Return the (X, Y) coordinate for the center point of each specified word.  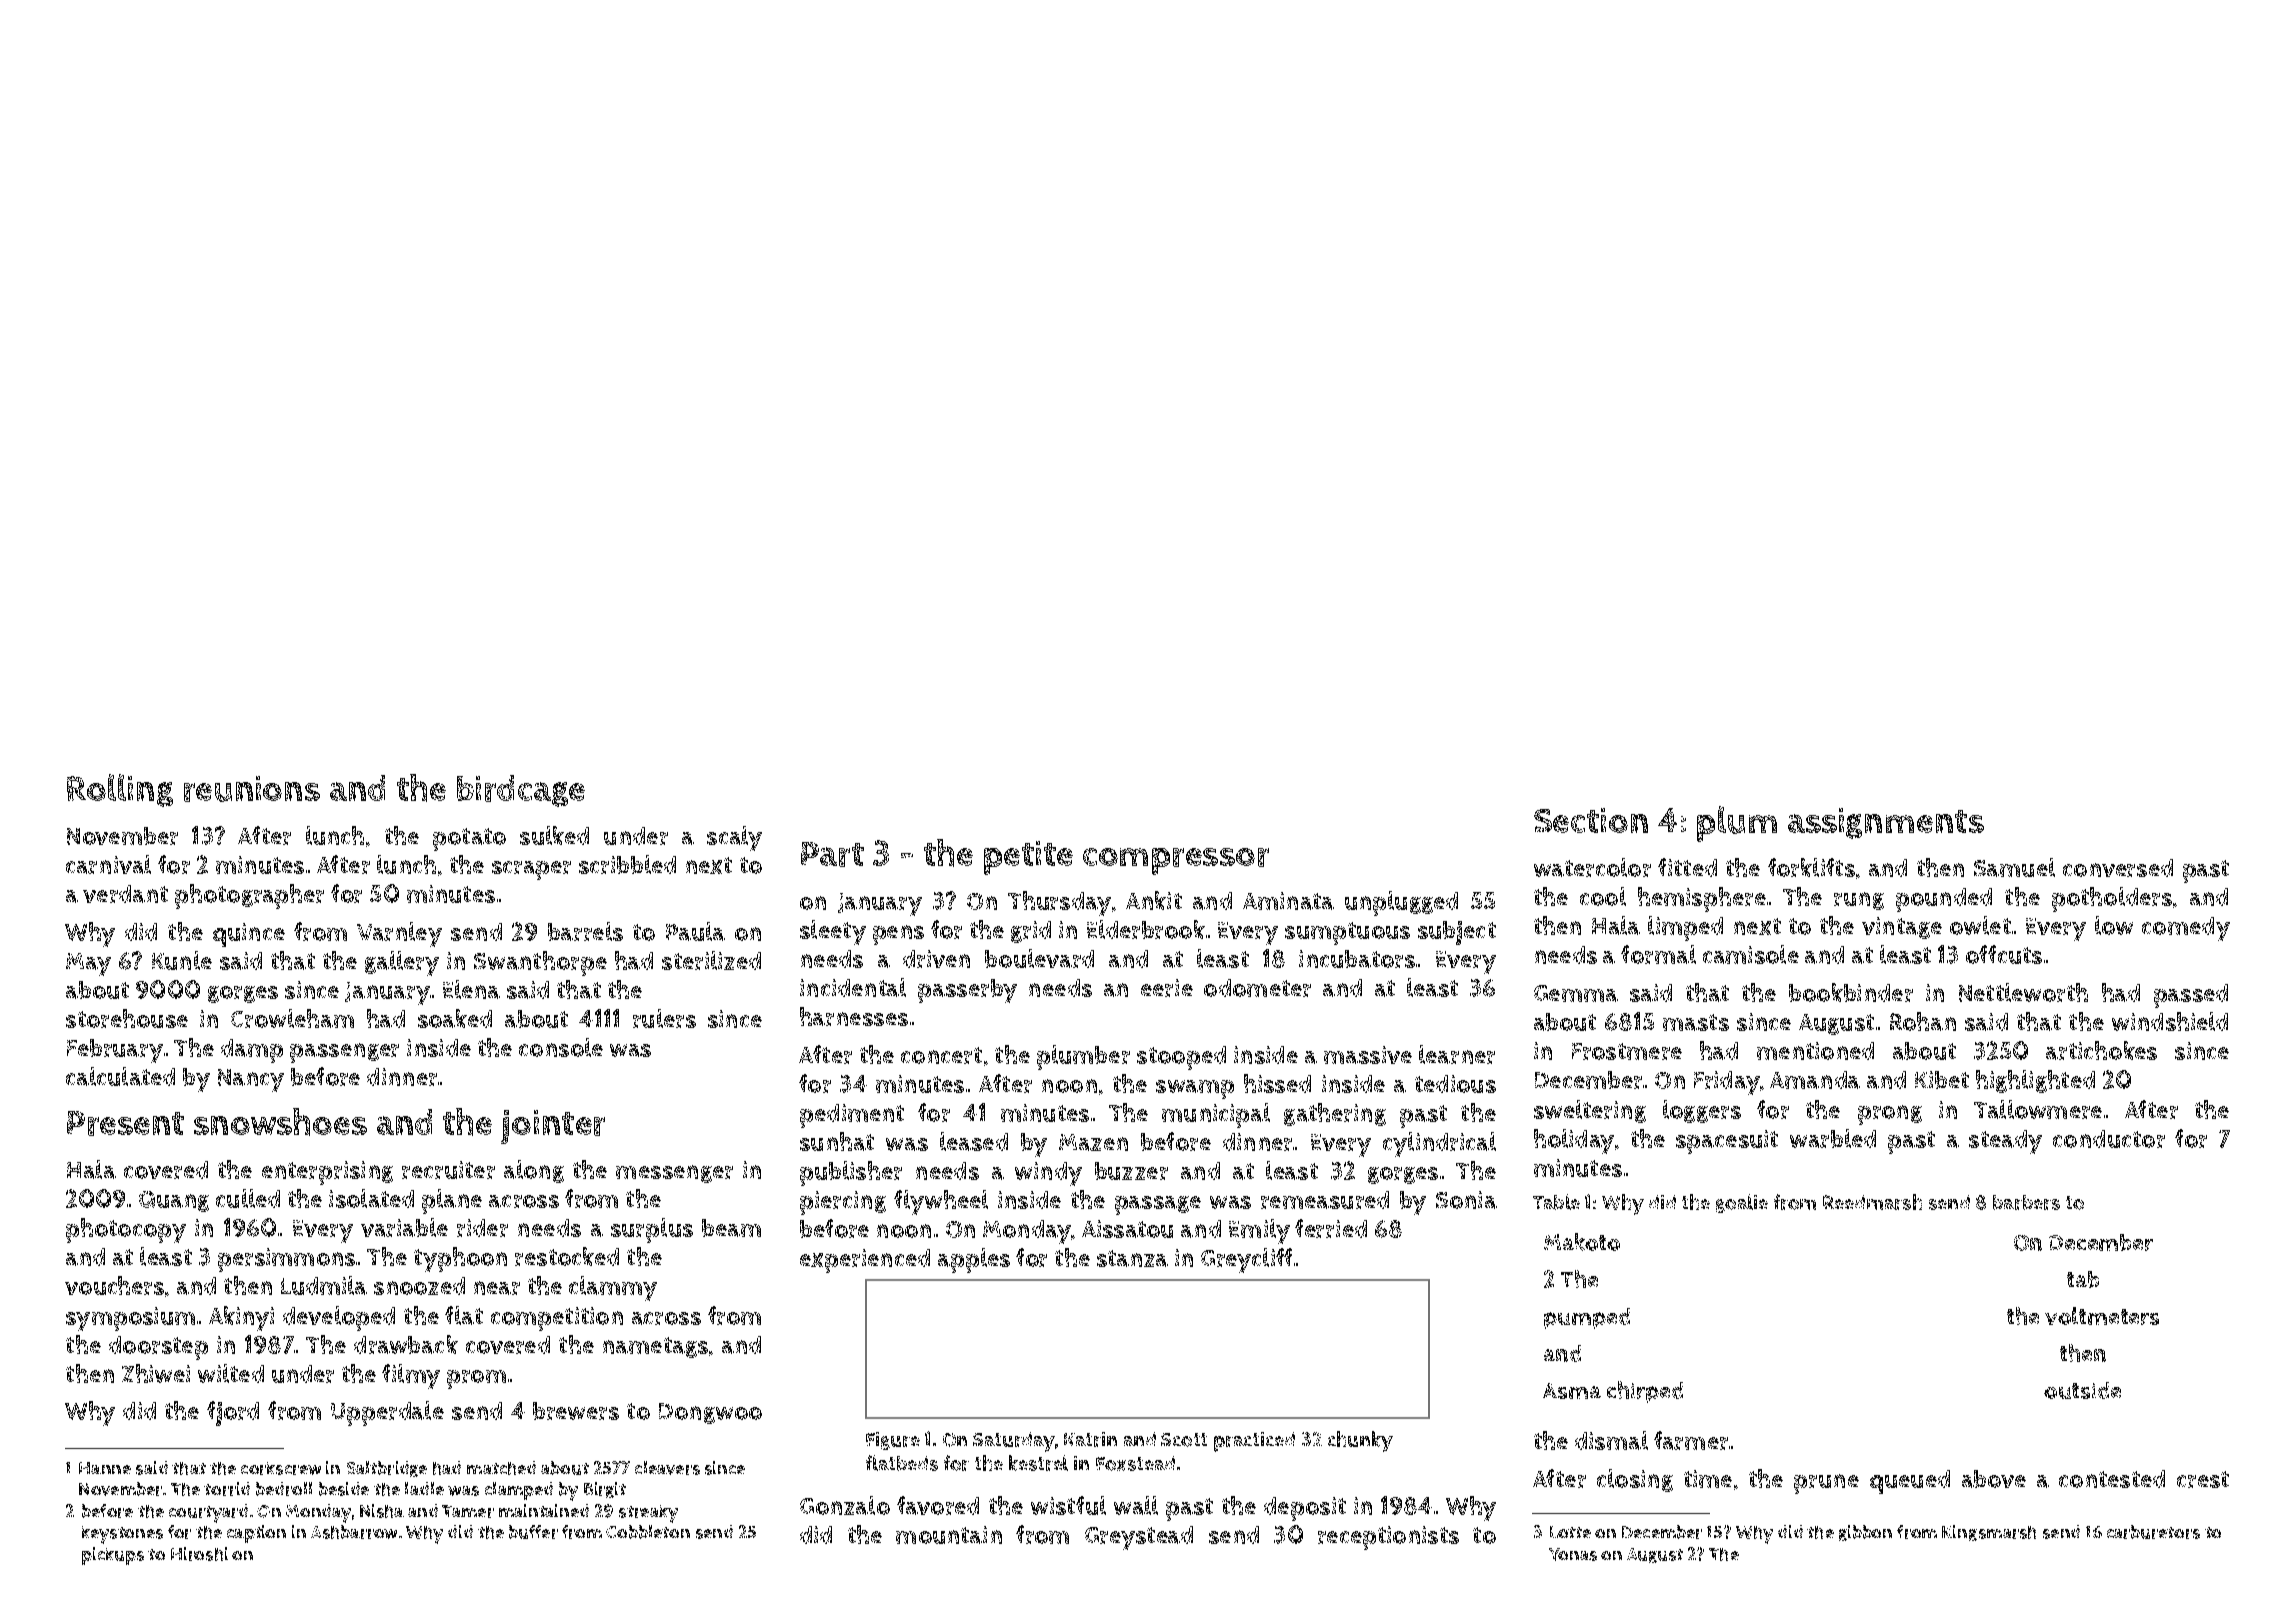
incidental (853, 987)
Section (1591, 820)
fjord (233, 1413)
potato (469, 839)
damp (252, 1051)
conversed (2118, 868)
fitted (1687, 867)
